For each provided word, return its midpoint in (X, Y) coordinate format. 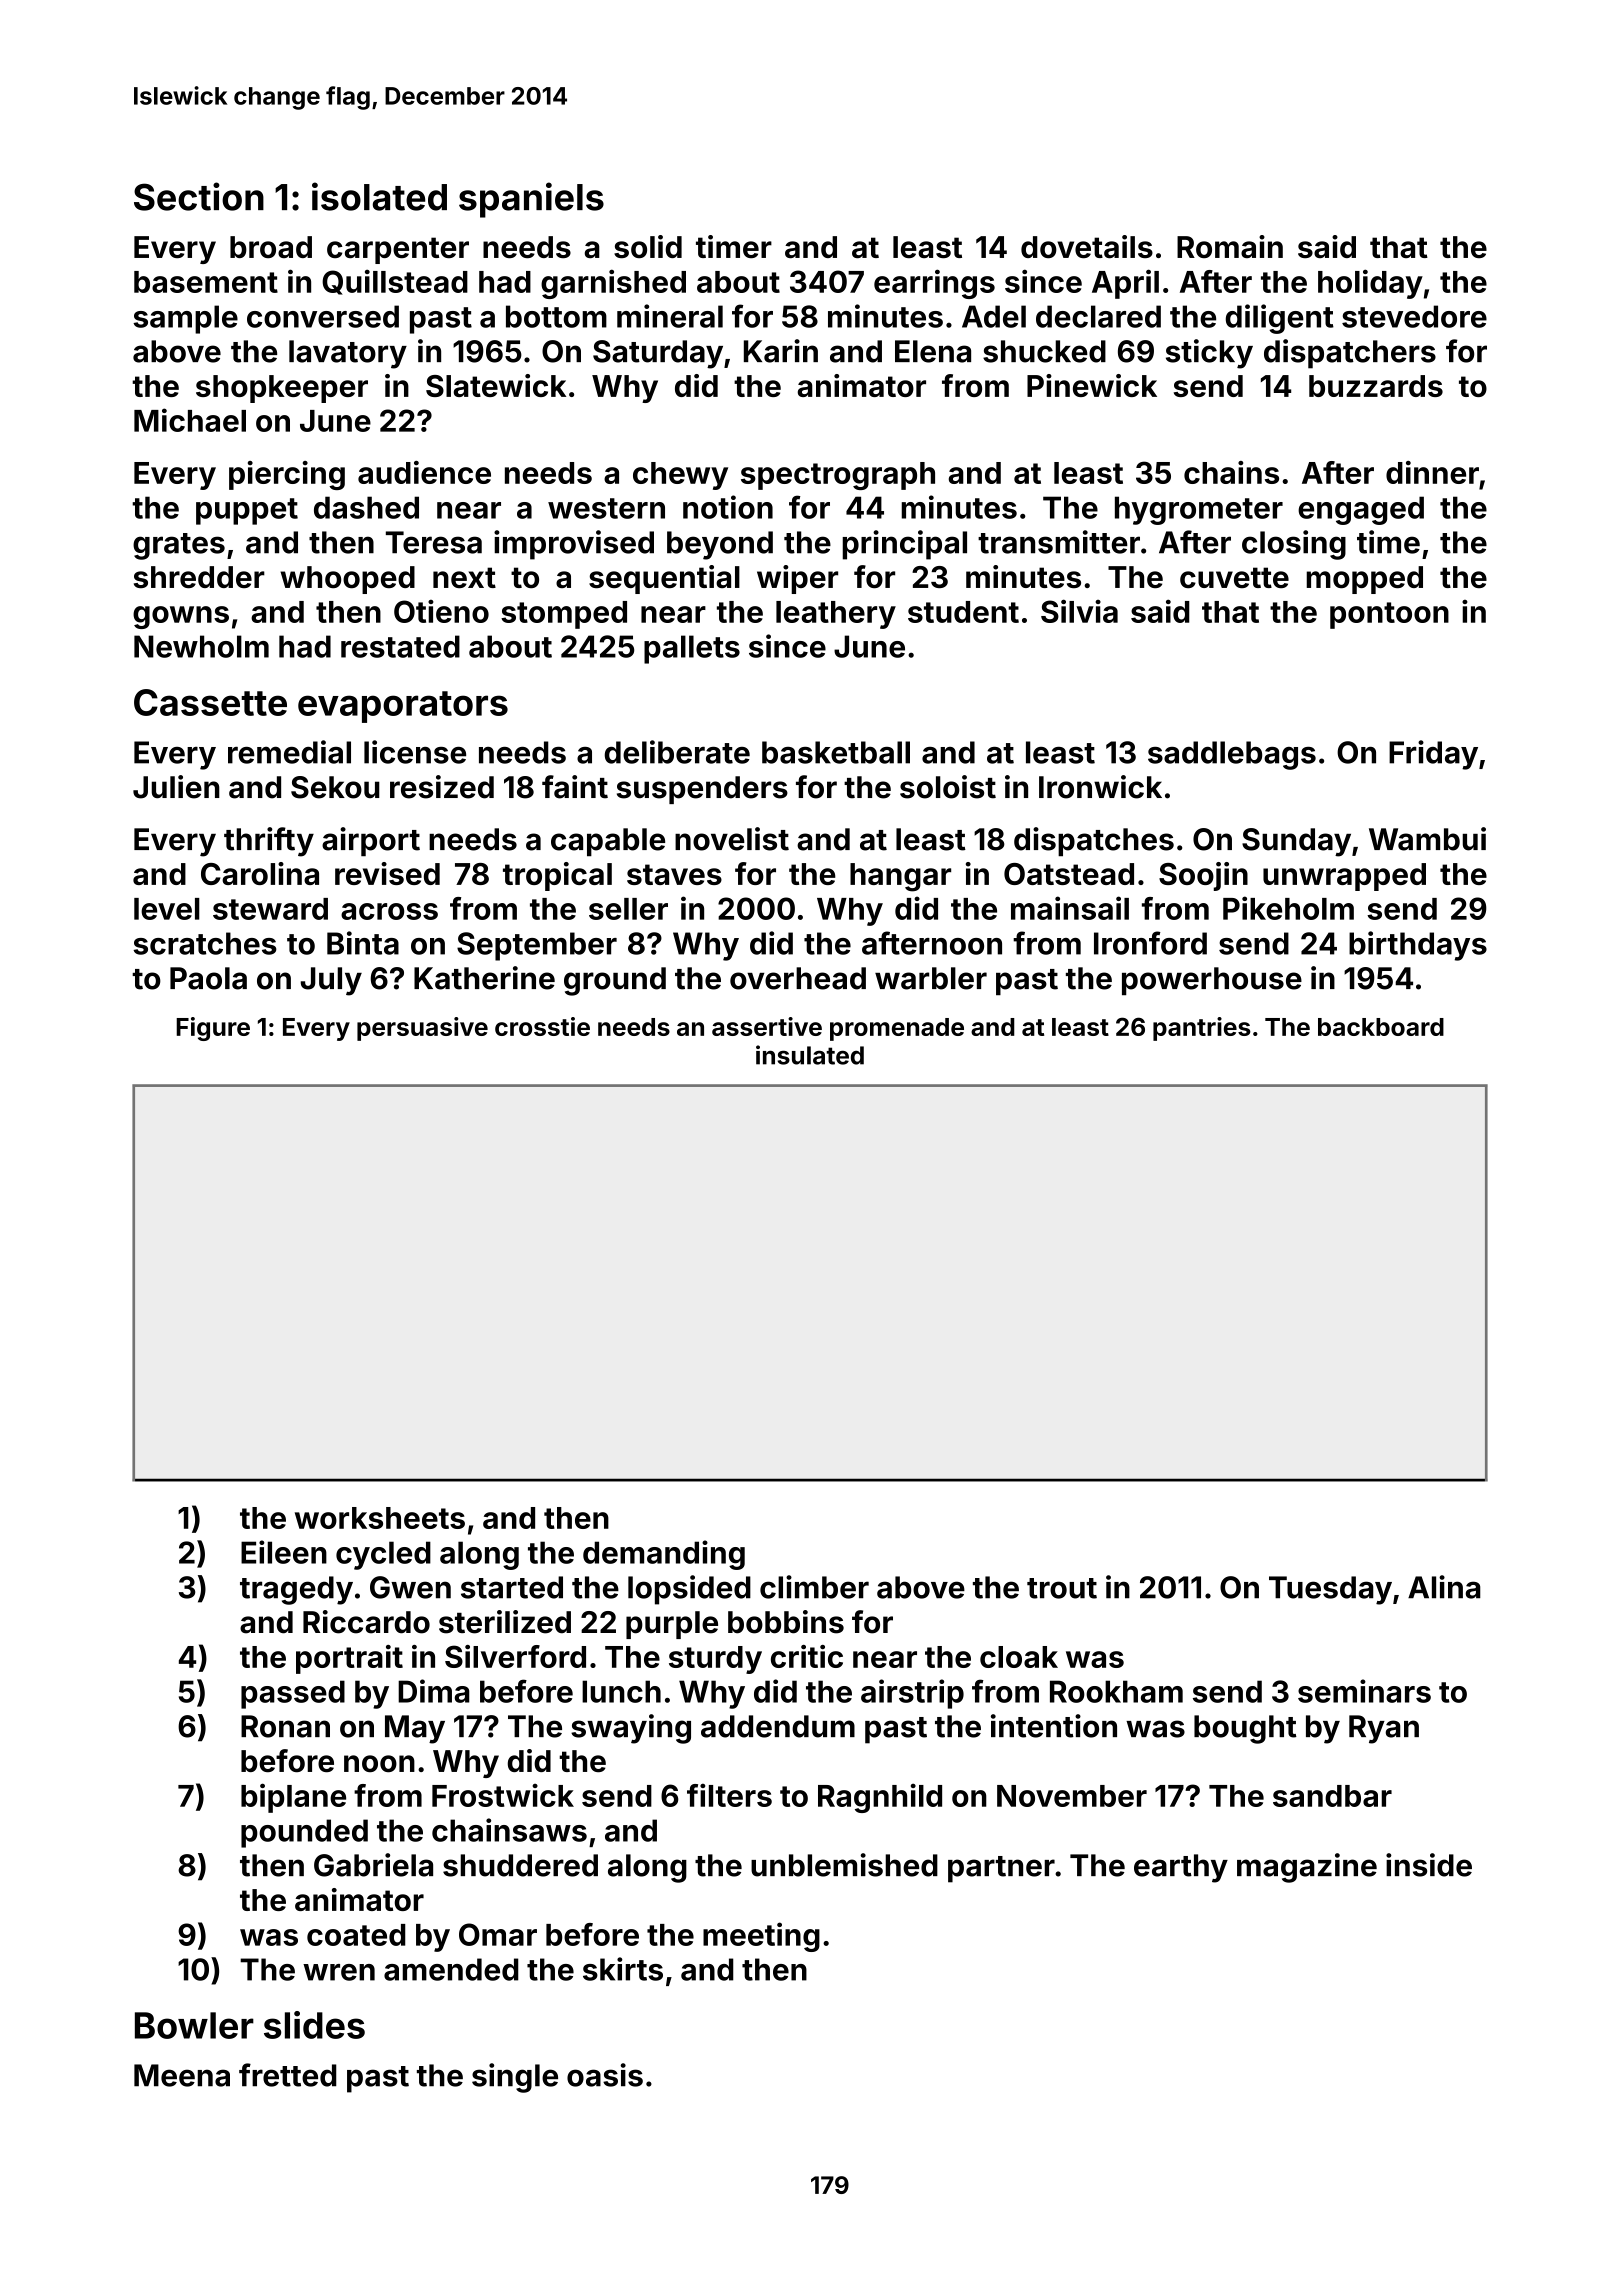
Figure (213, 1029)
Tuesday (1330, 1590)
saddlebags (1232, 755)
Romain (1230, 246)
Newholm (201, 646)
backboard (1381, 1027)
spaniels (531, 200)
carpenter (398, 250)
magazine (1307, 1868)
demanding (664, 1555)
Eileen (284, 1552)
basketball (836, 752)
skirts (623, 1969)
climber (814, 1587)
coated (356, 1935)
